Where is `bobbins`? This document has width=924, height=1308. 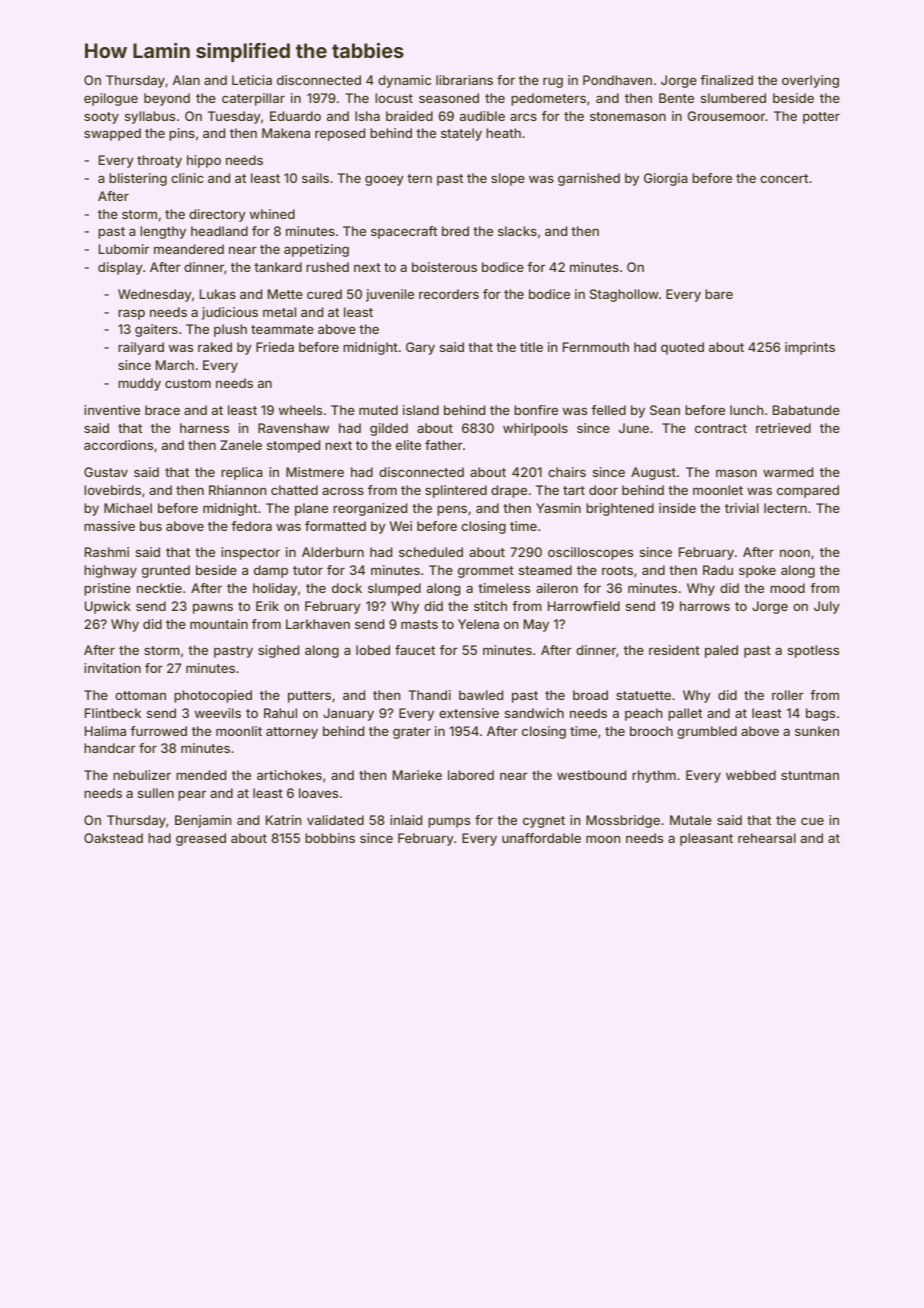 bobbins is located at coordinates (330, 838).
